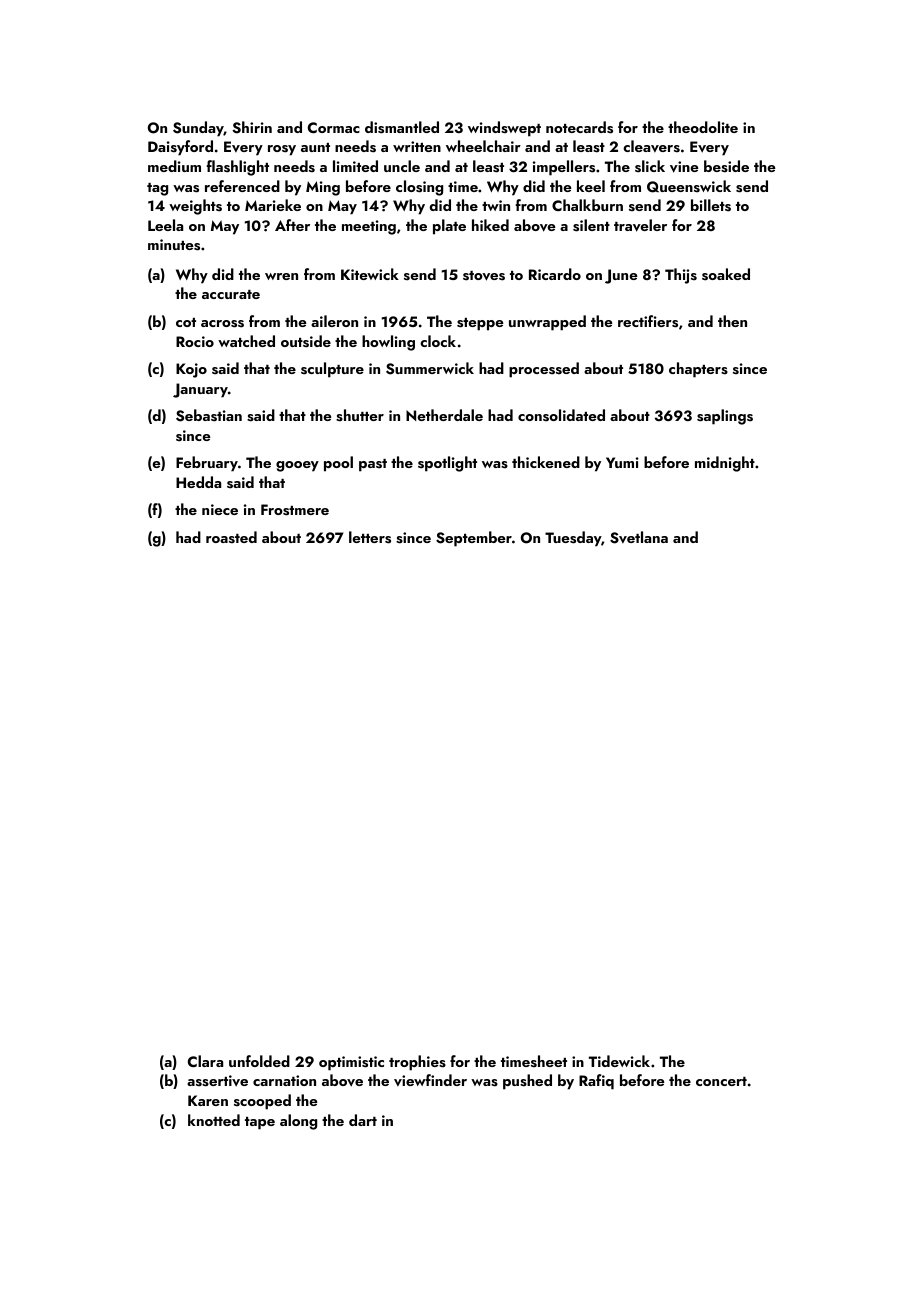  What do you see at coordinates (639, 537) in the page?
I see `Svetlana` at bounding box center [639, 537].
